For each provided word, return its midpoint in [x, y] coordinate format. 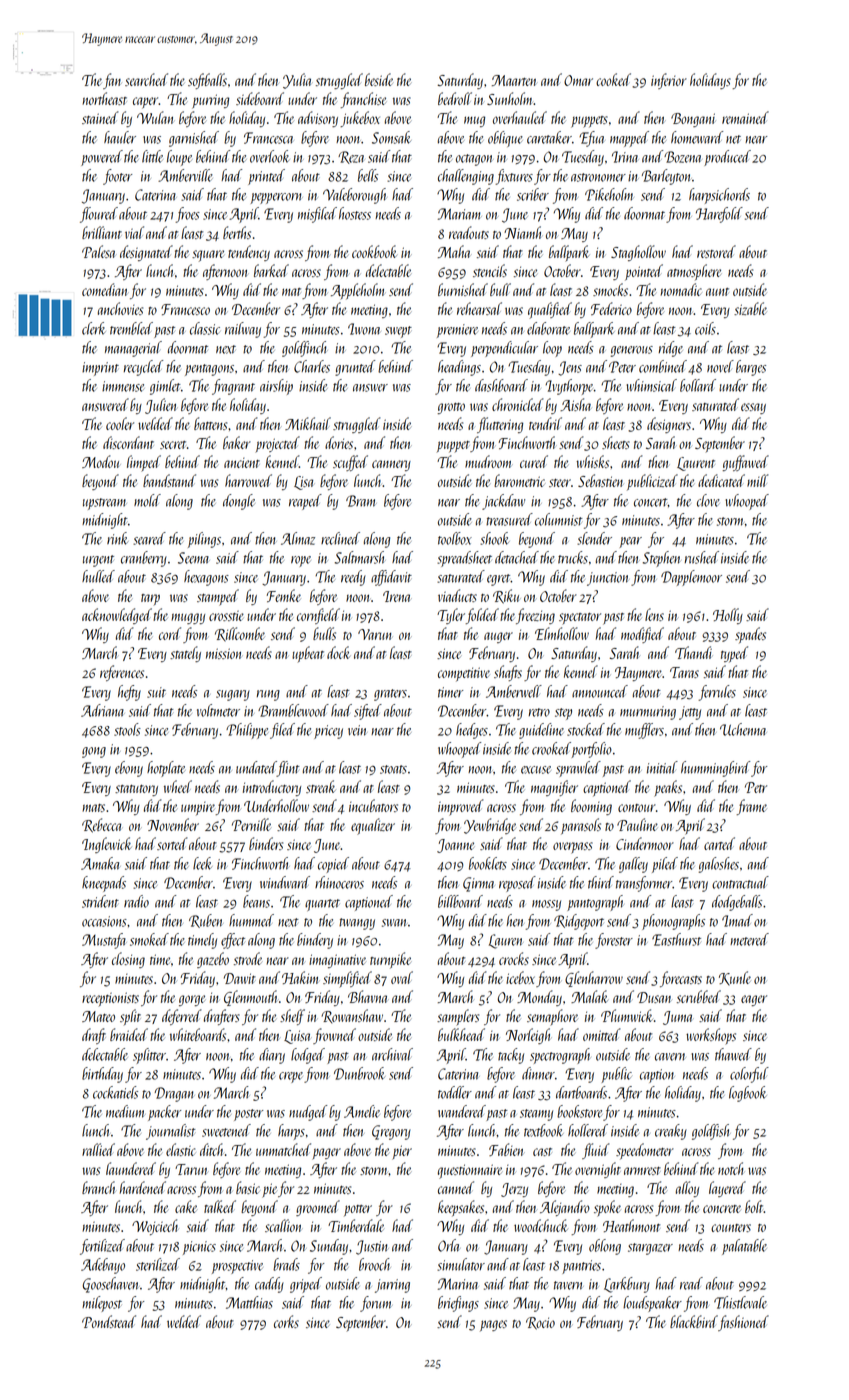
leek [202, 863]
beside [379, 79]
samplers [458, 1017]
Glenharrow [594, 979]
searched [146, 79]
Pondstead [109, 1321]
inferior [669, 81]
